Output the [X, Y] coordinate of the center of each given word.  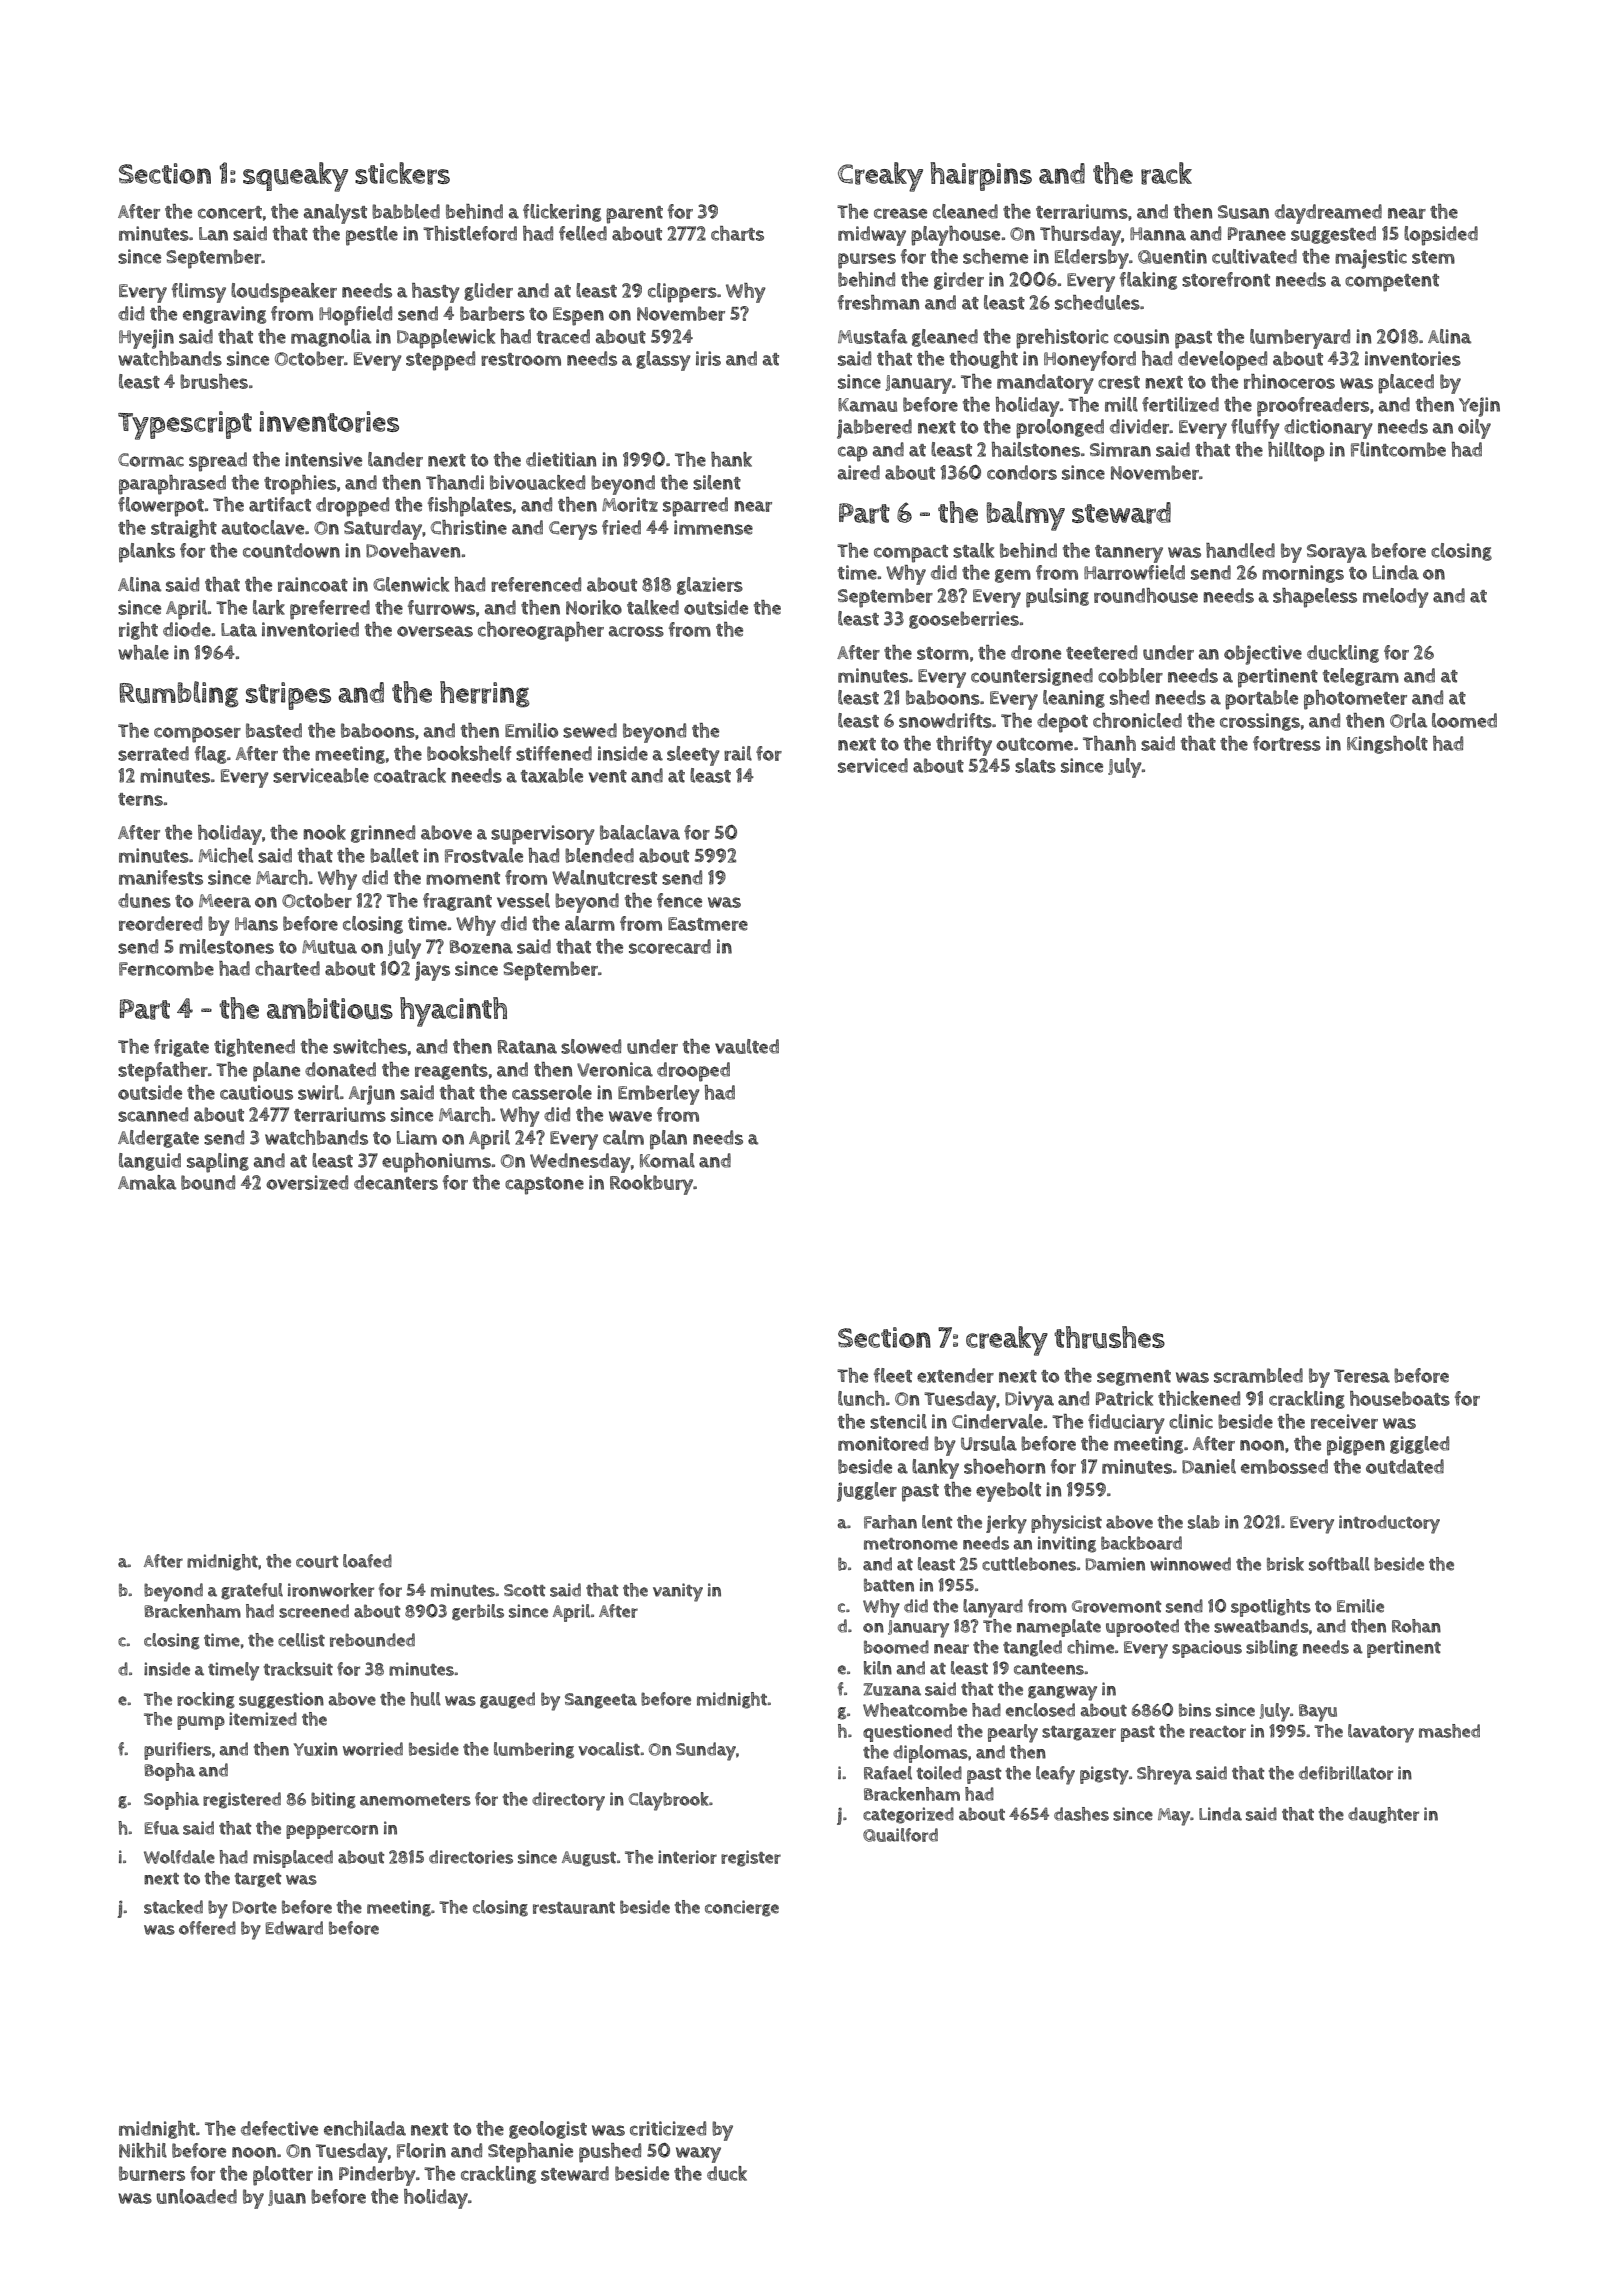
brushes [214, 381]
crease [900, 213]
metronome [911, 1544]
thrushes [1109, 1337]
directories [471, 1857]
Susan [1243, 212]
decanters [396, 1182]
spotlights [1271, 1608]
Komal [667, 1160]
